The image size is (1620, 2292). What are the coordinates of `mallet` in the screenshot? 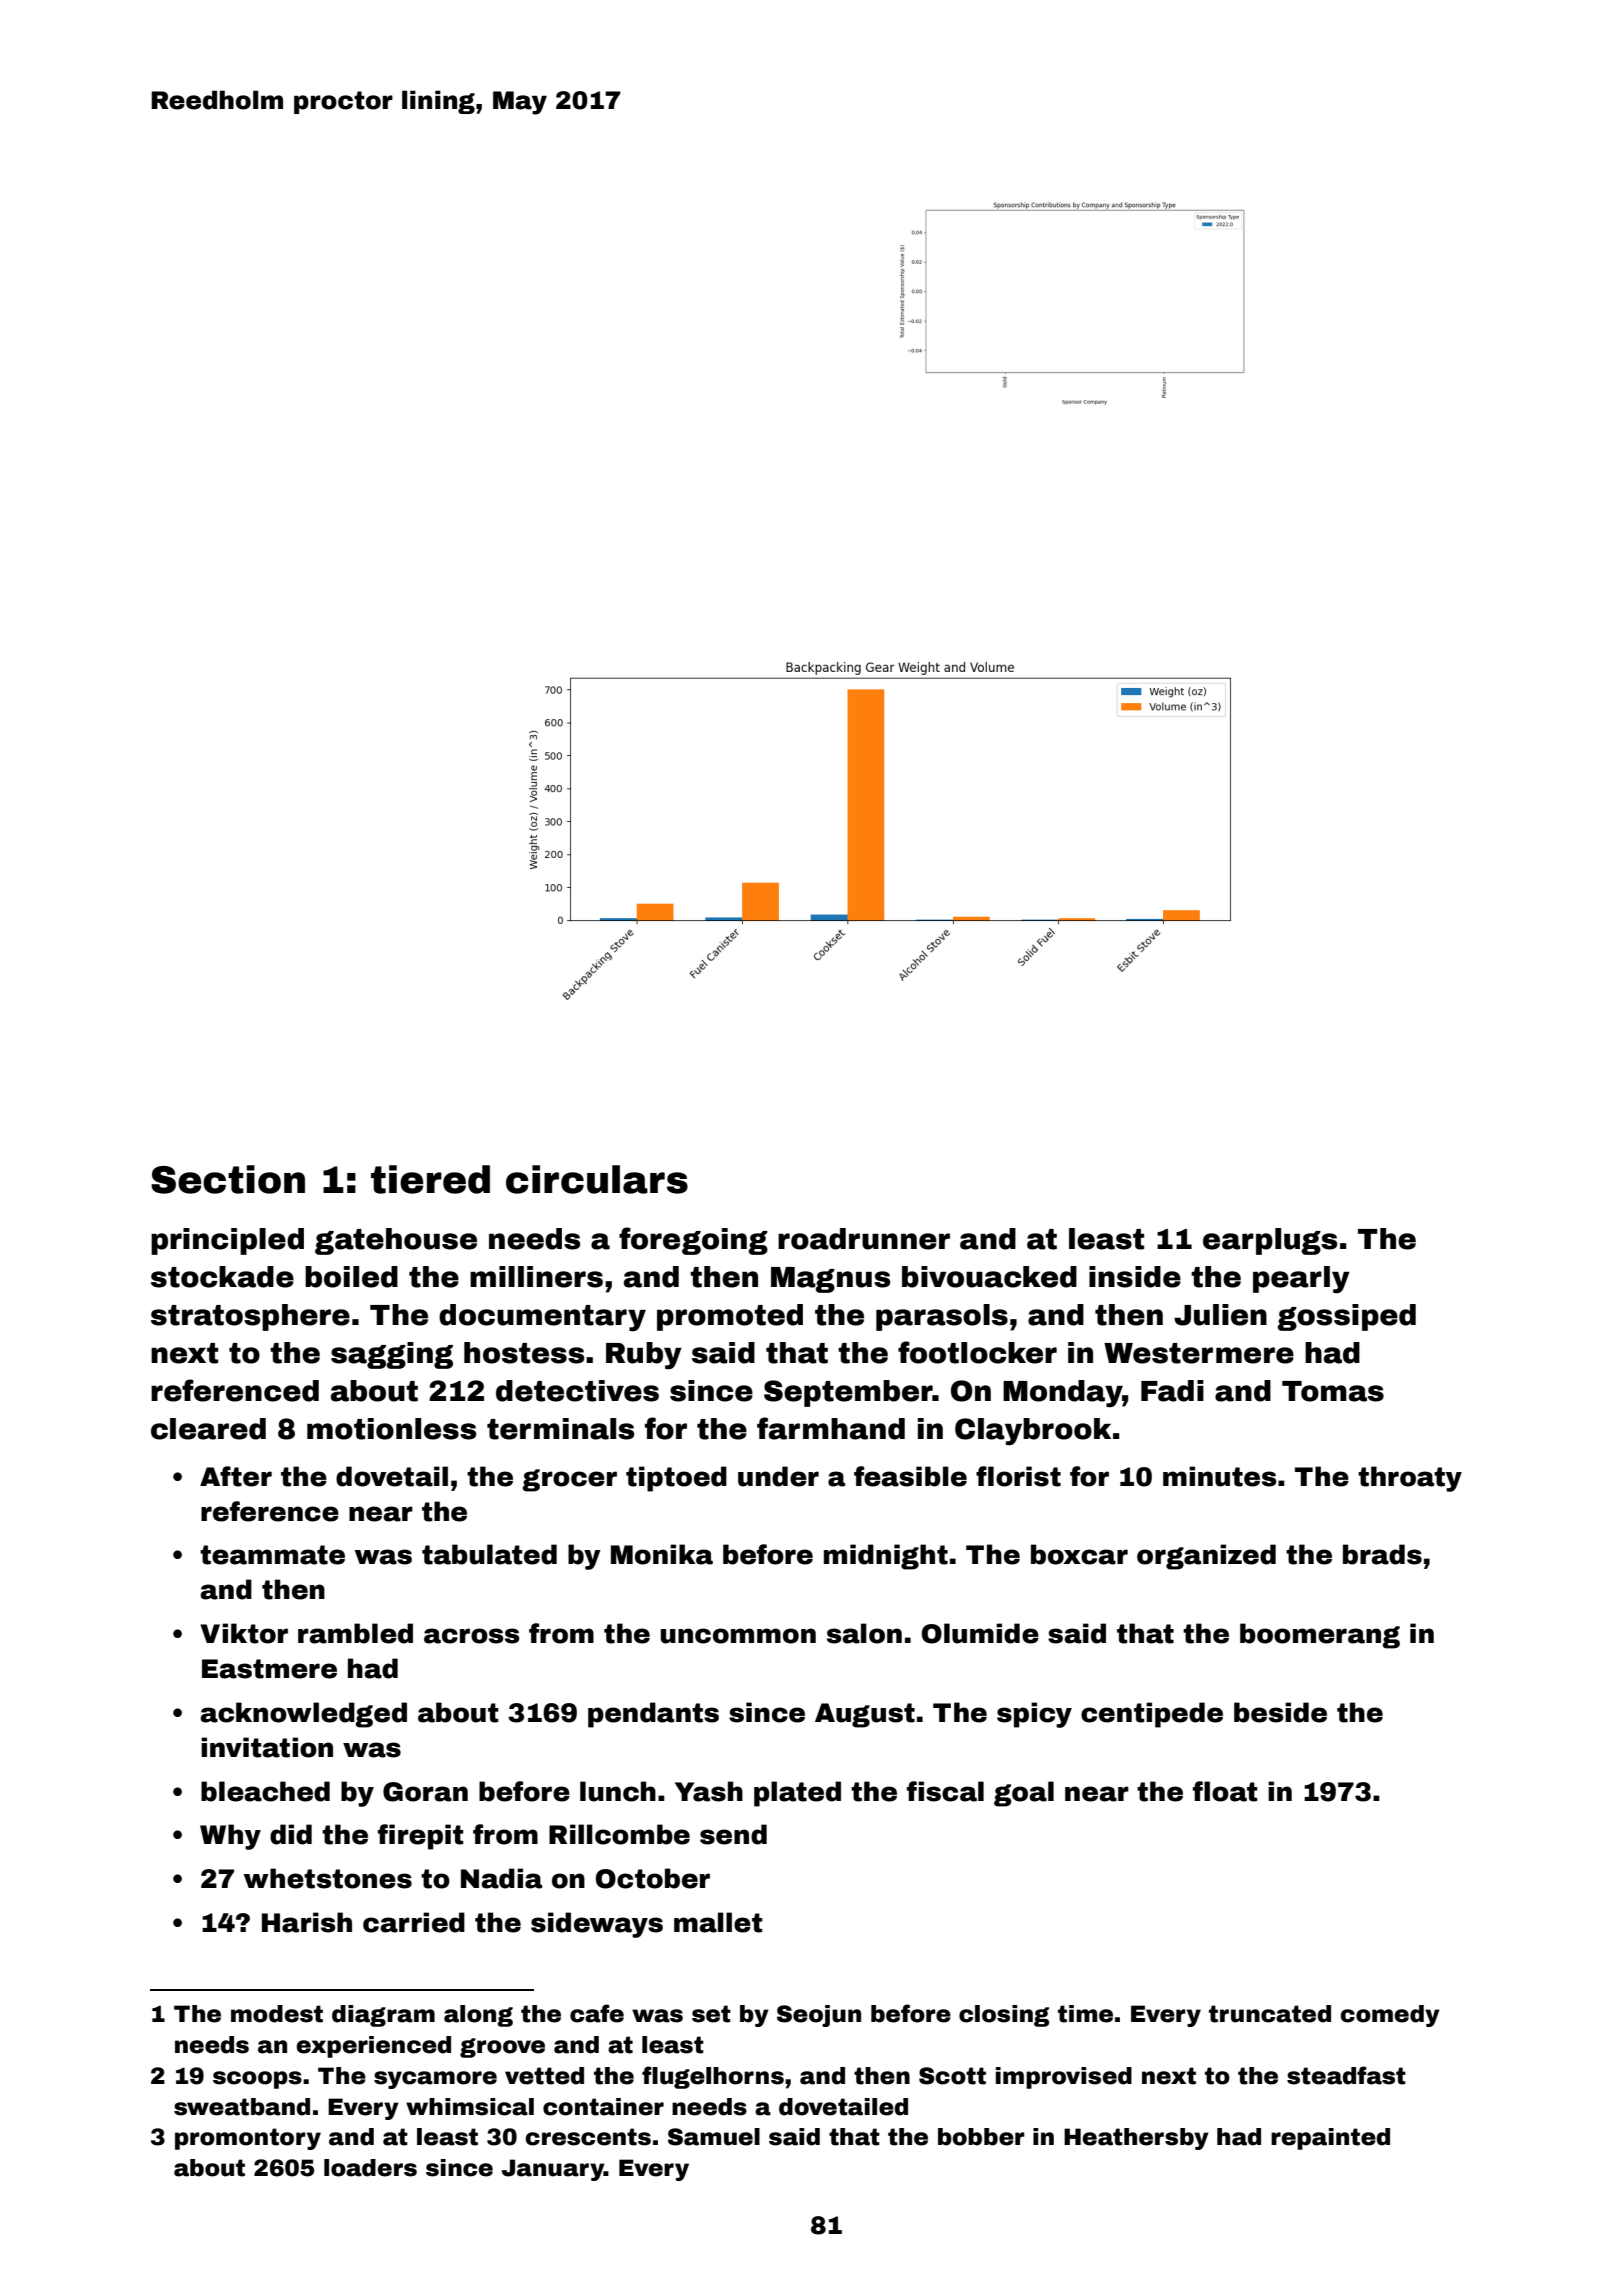 It's located at (718, 1922).
